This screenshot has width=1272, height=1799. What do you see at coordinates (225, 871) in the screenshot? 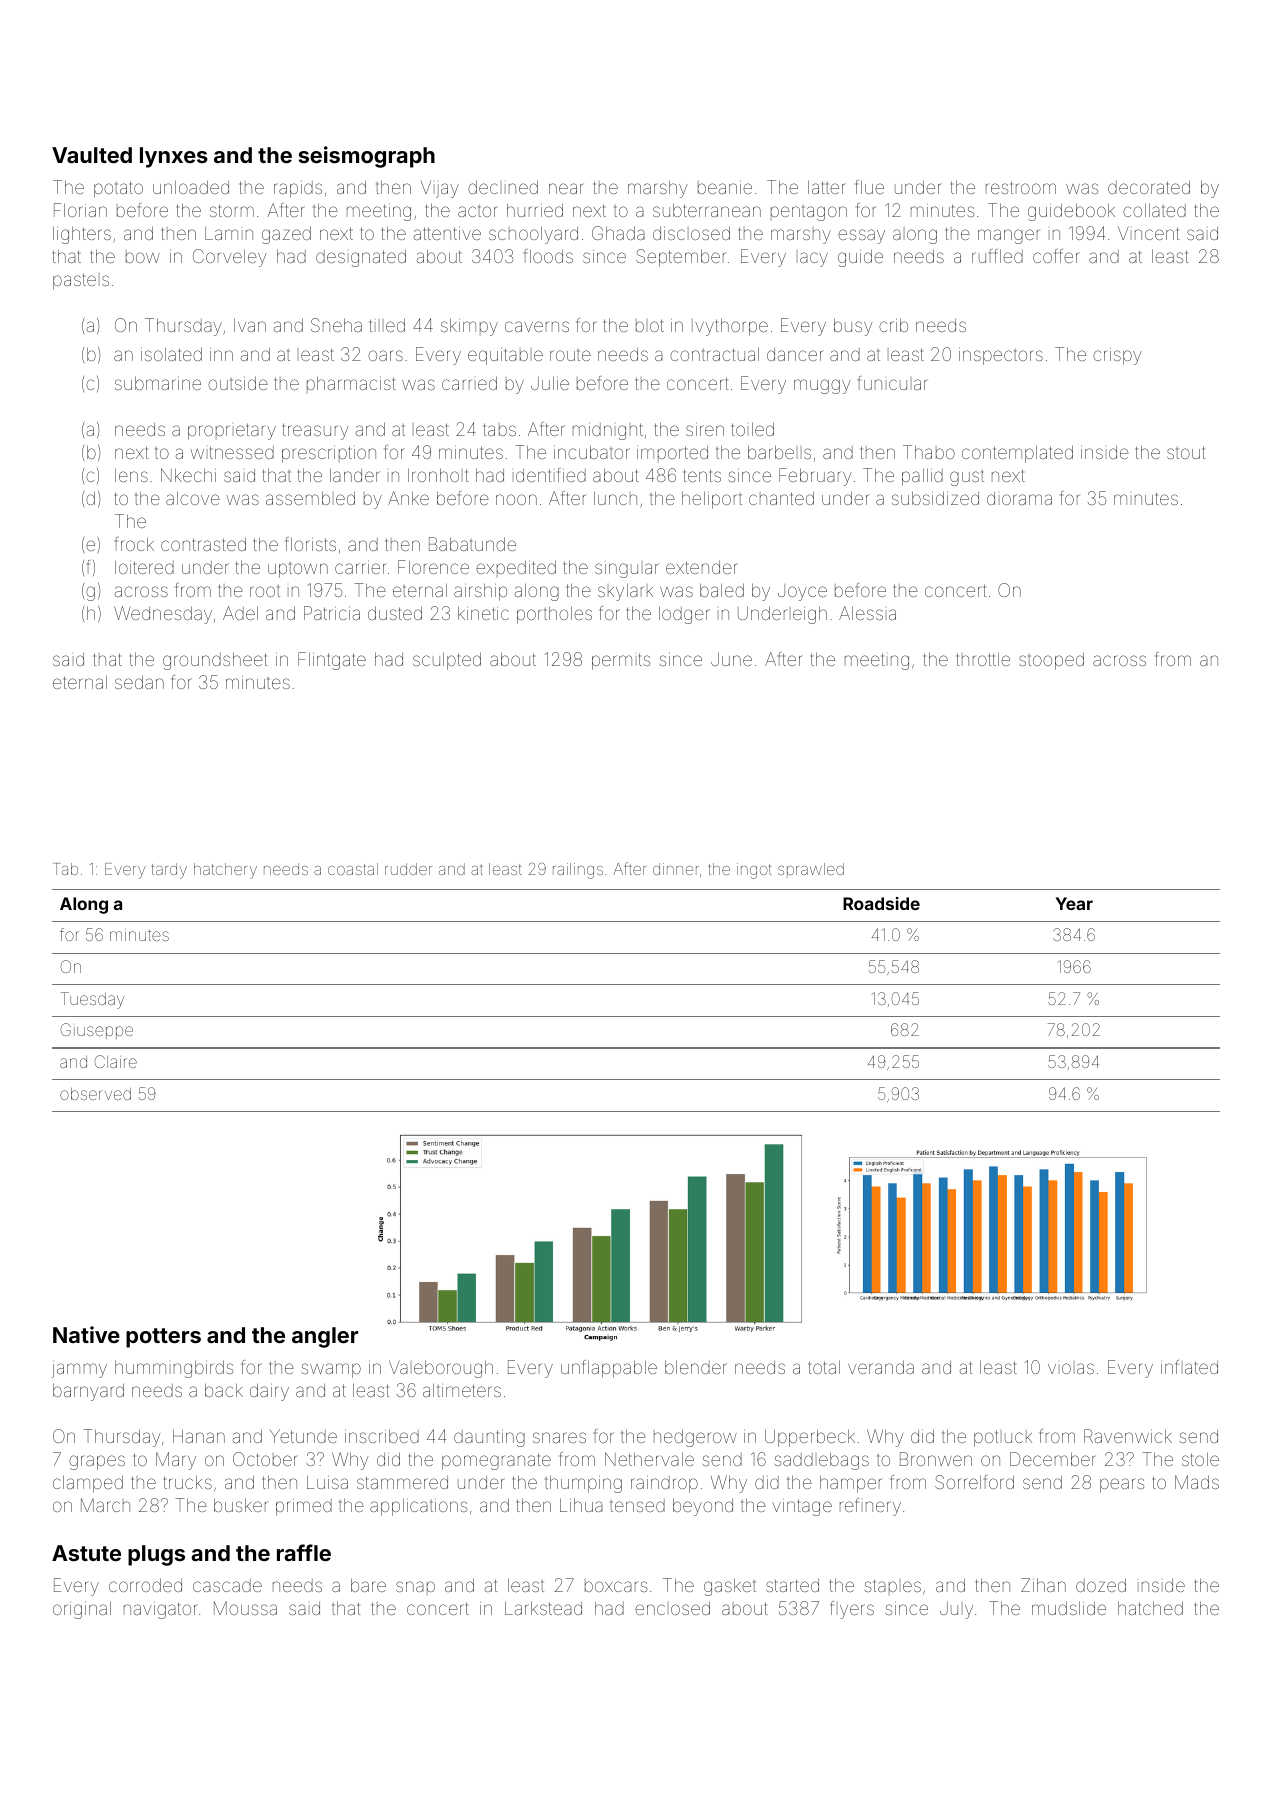
I see `hatchery` at bounding box center [225, 871].
